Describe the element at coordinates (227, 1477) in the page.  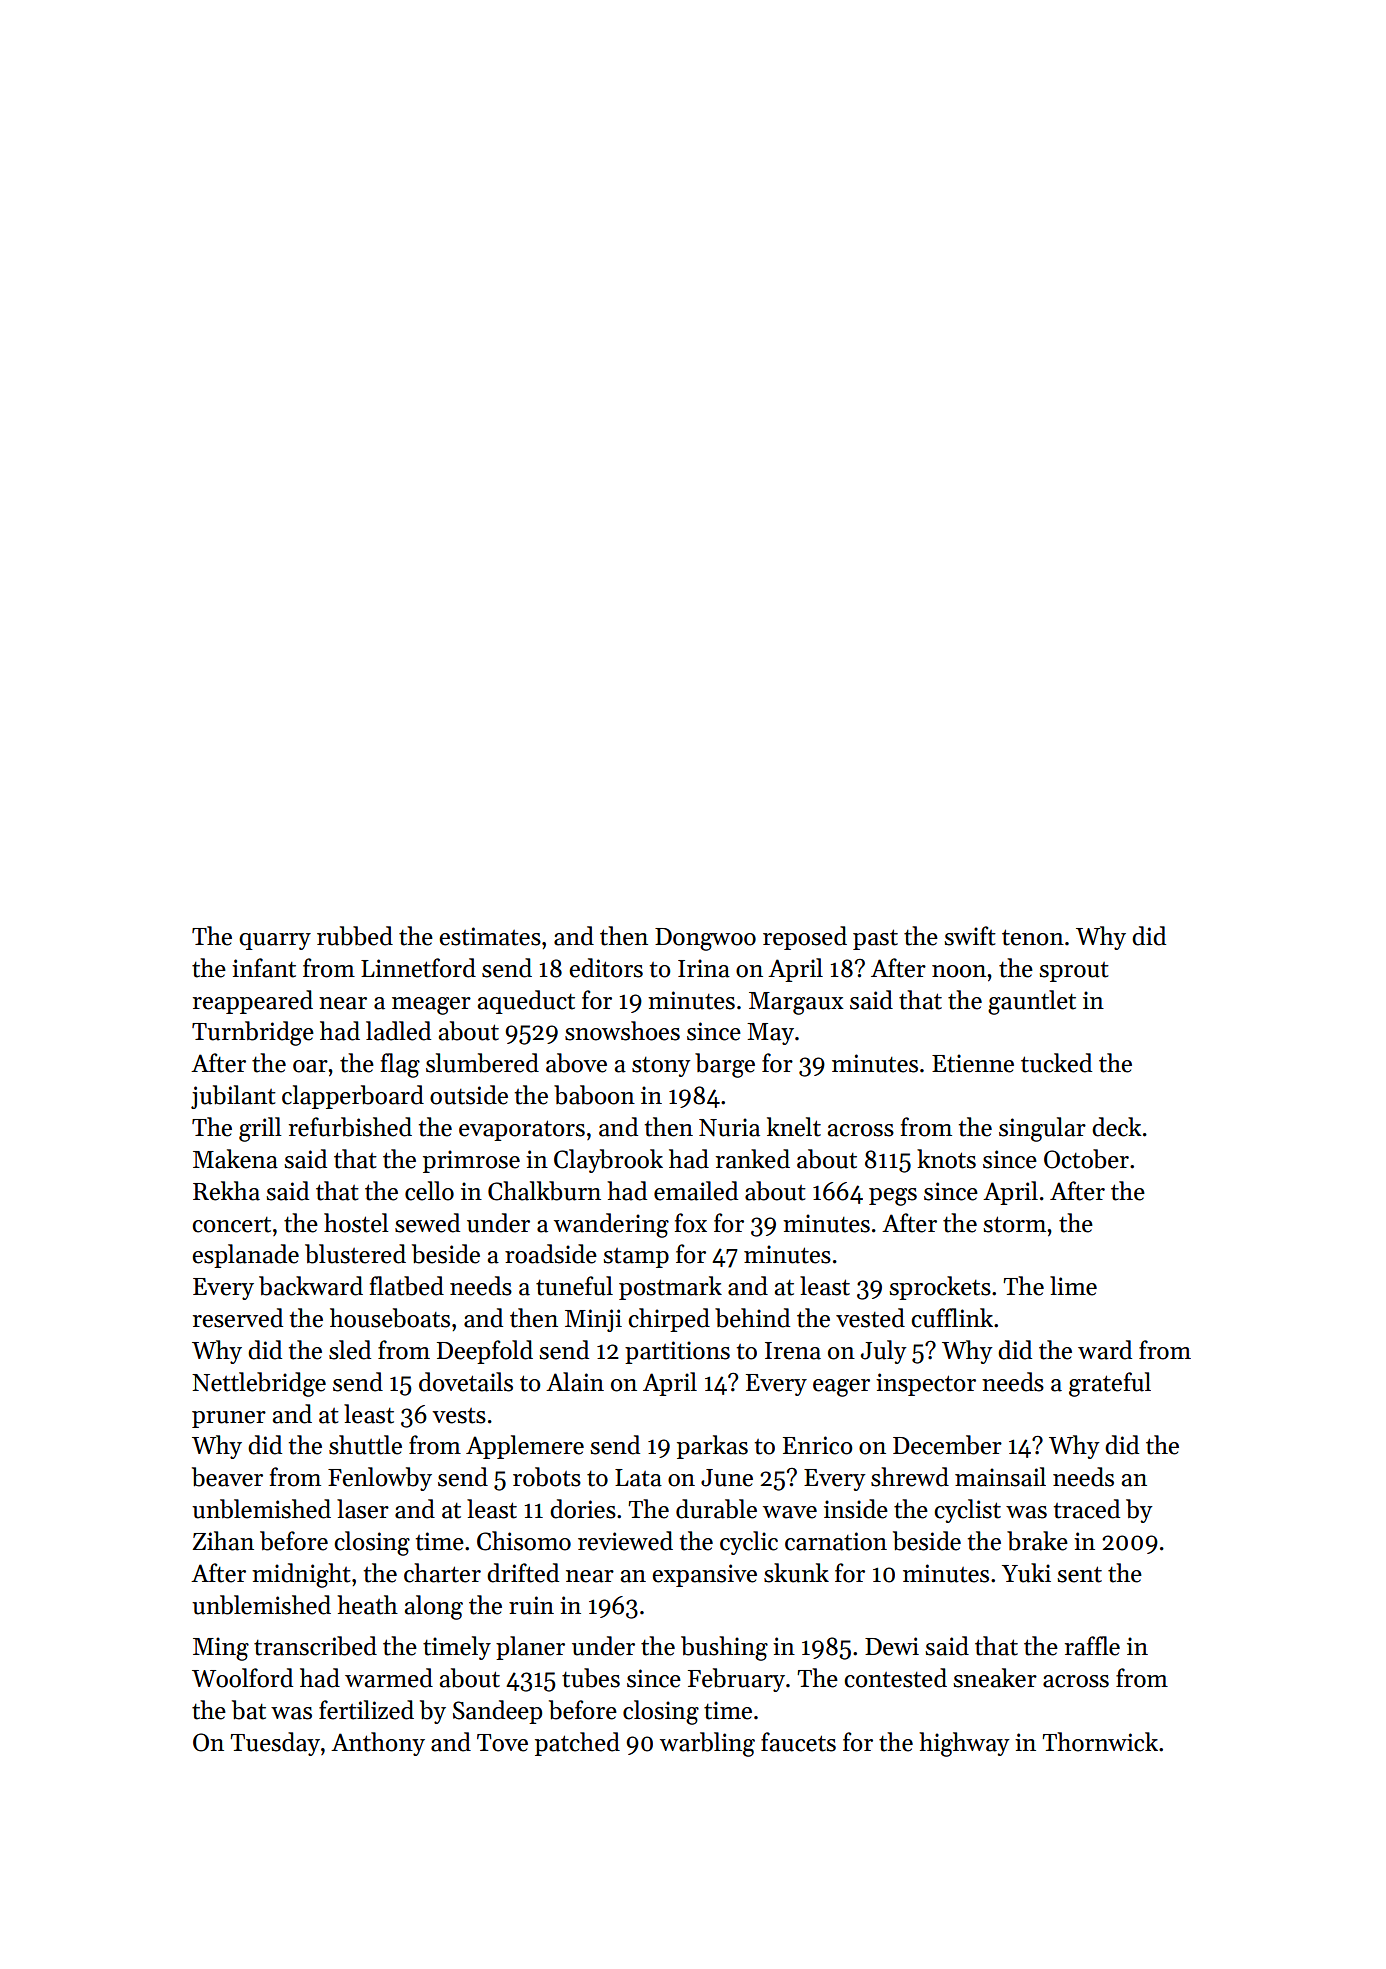
I see `beaver` at that location.
